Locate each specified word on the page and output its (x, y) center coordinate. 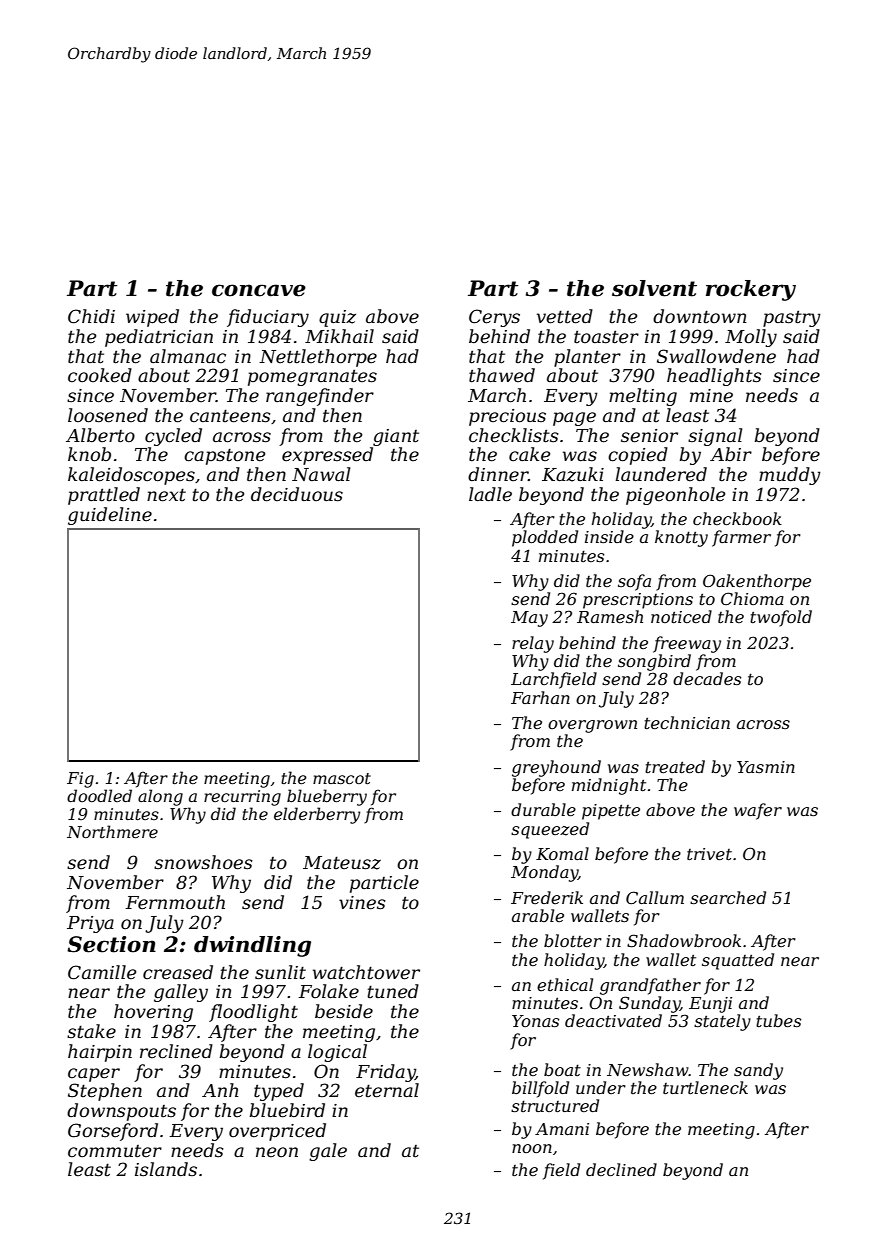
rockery (751, 290)
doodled (99, 795)
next (166, 495)
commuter (115, 1151)
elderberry (317, 815)
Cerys (494, 318)
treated (675, 766)
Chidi (91, 316)
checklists (514, 435)
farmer (741, 538)
